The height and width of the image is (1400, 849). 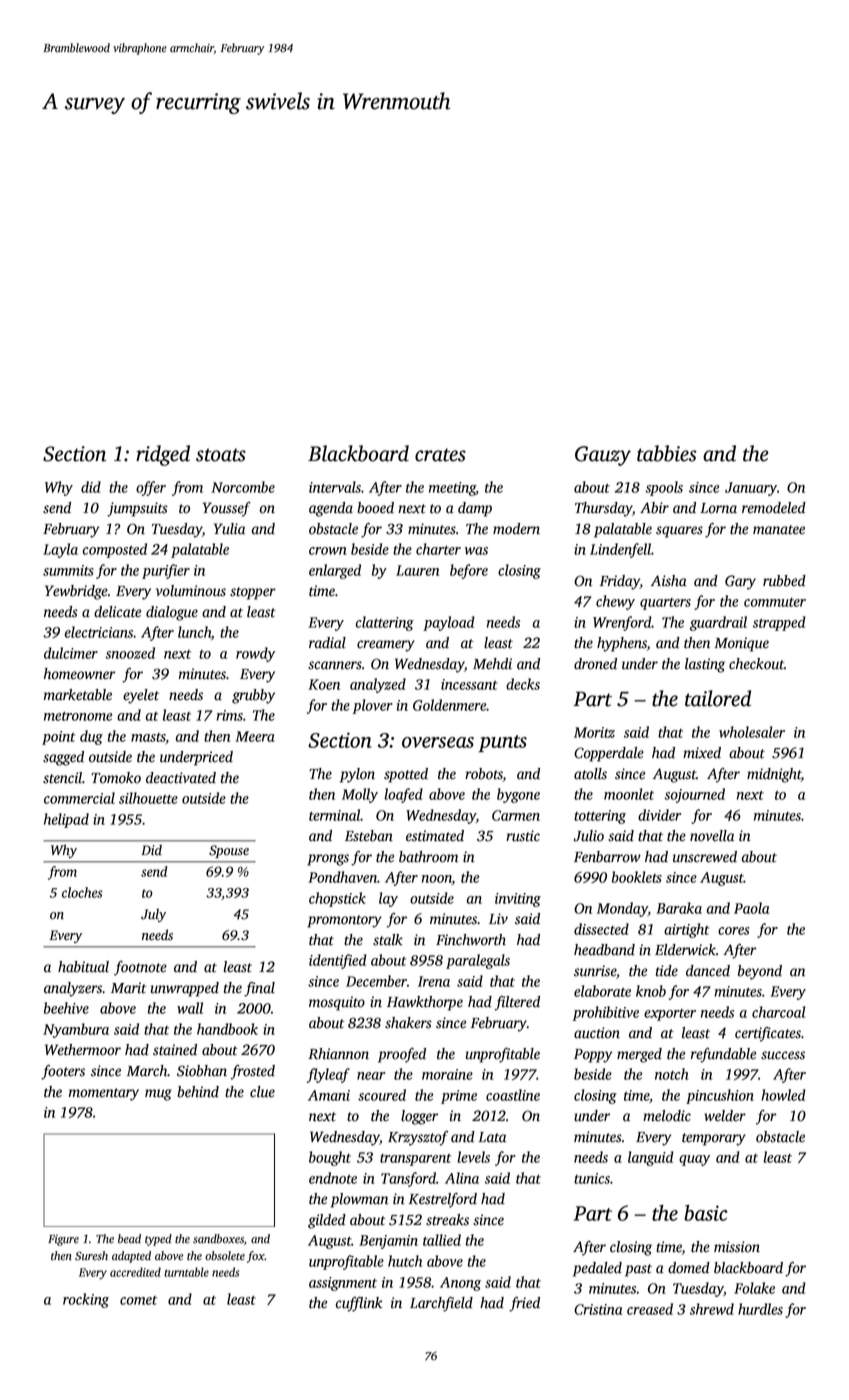 What do you see at coordinates (667, 453) in the image?
I see `tabbies` at bounding box center [667, 453].
